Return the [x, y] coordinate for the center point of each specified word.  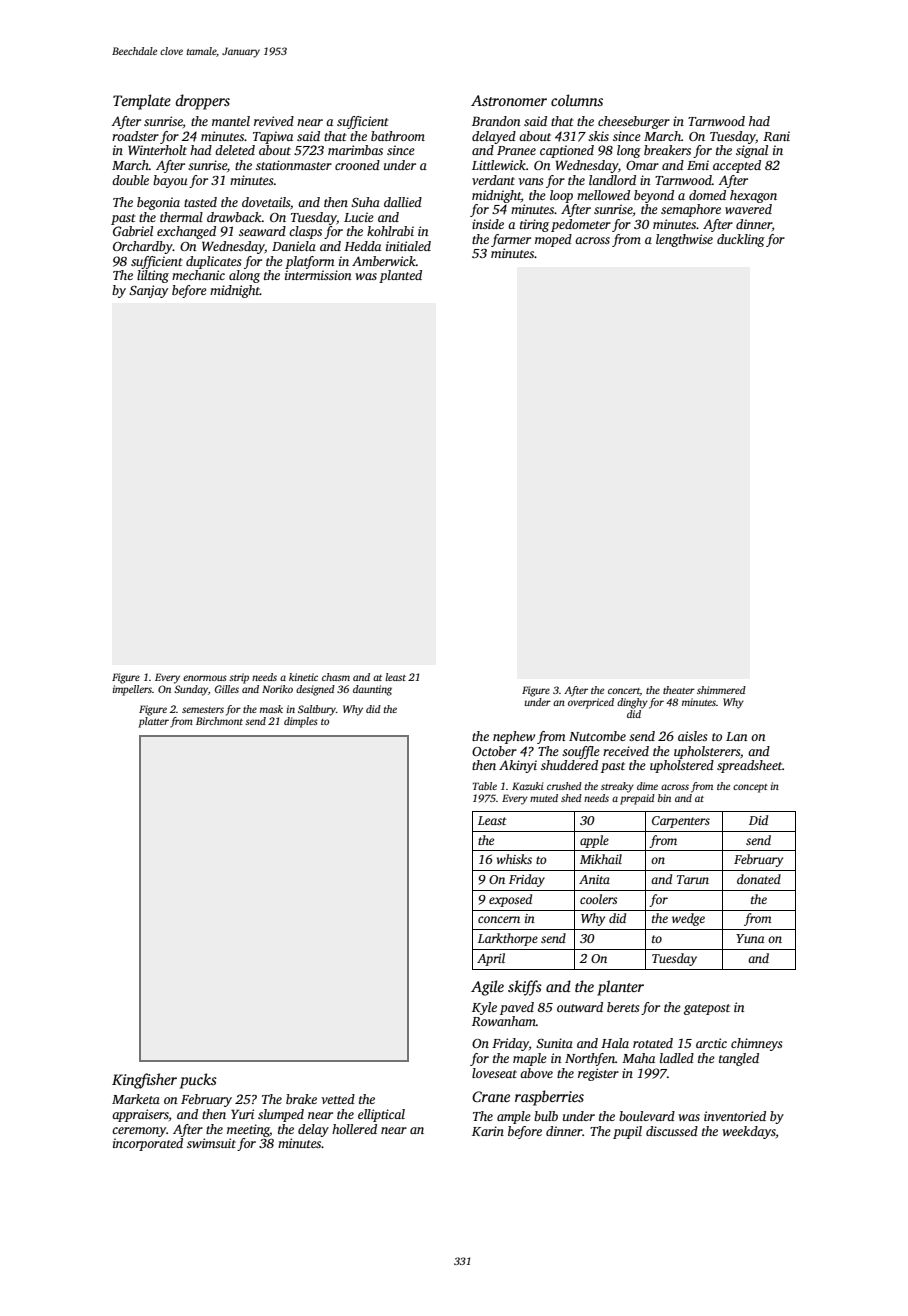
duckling [741, 240]
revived [274, 121]
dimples [301, 722]
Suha [365, 202]
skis [598, 136]
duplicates [213, 262]
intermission [318, 275]
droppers [203, 102]
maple [530, 1059]
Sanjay [148, 291]
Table [485, 786]
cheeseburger [634, 122]
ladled [677, 1058]
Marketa [136, 1099]
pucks [198, 1081]
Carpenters [681, 822]
